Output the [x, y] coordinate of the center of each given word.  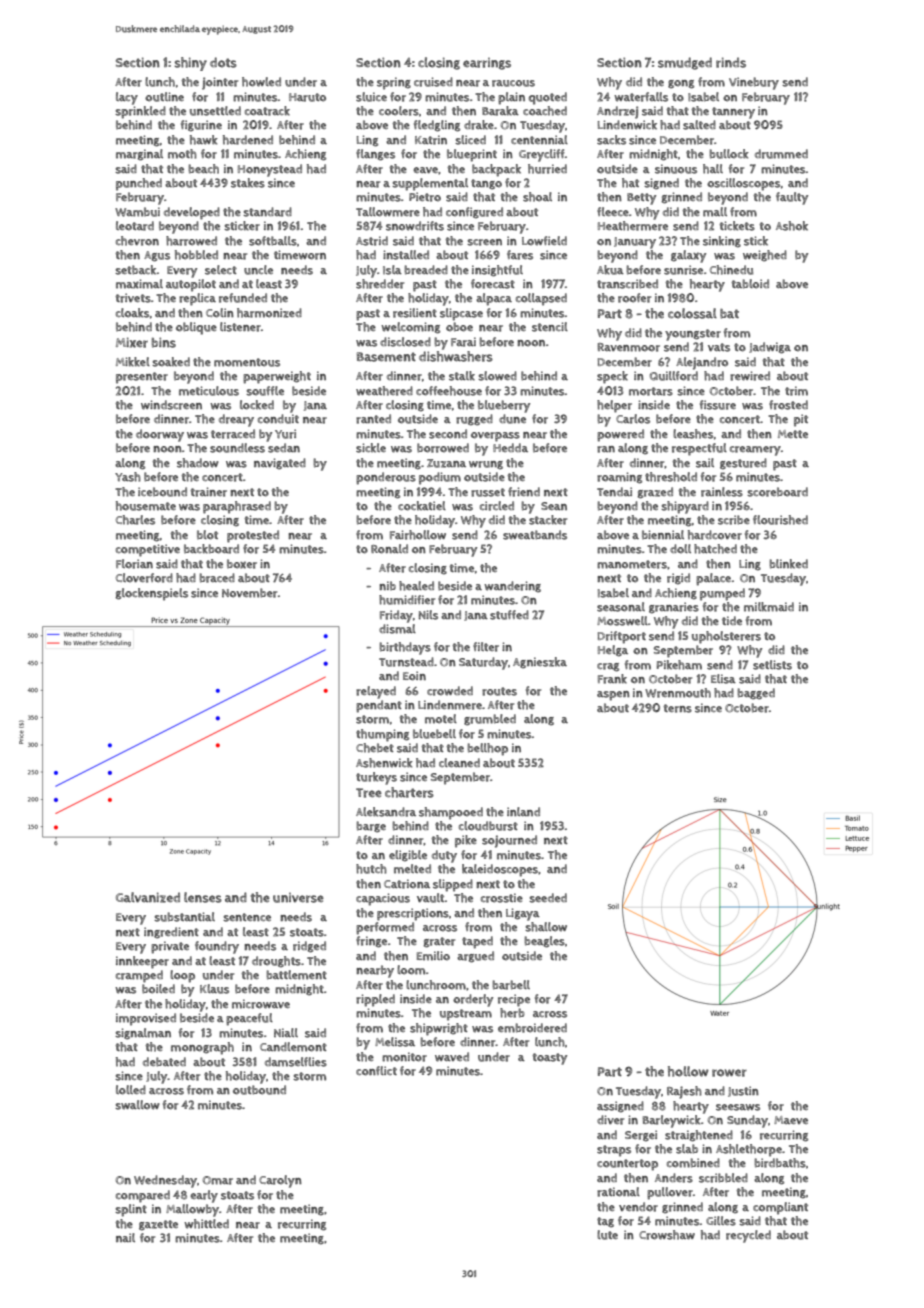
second [448, 434]
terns [677, 708]
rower [729, 1073]
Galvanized [148, 897]
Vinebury [754, 83]
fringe [371, 942]
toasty [549, 1059]
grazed [655, 493]
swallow [137, 1105]
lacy [127, 98]
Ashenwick [384, 763]
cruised [433, 82]
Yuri [285, 434]
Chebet [375, 748]
